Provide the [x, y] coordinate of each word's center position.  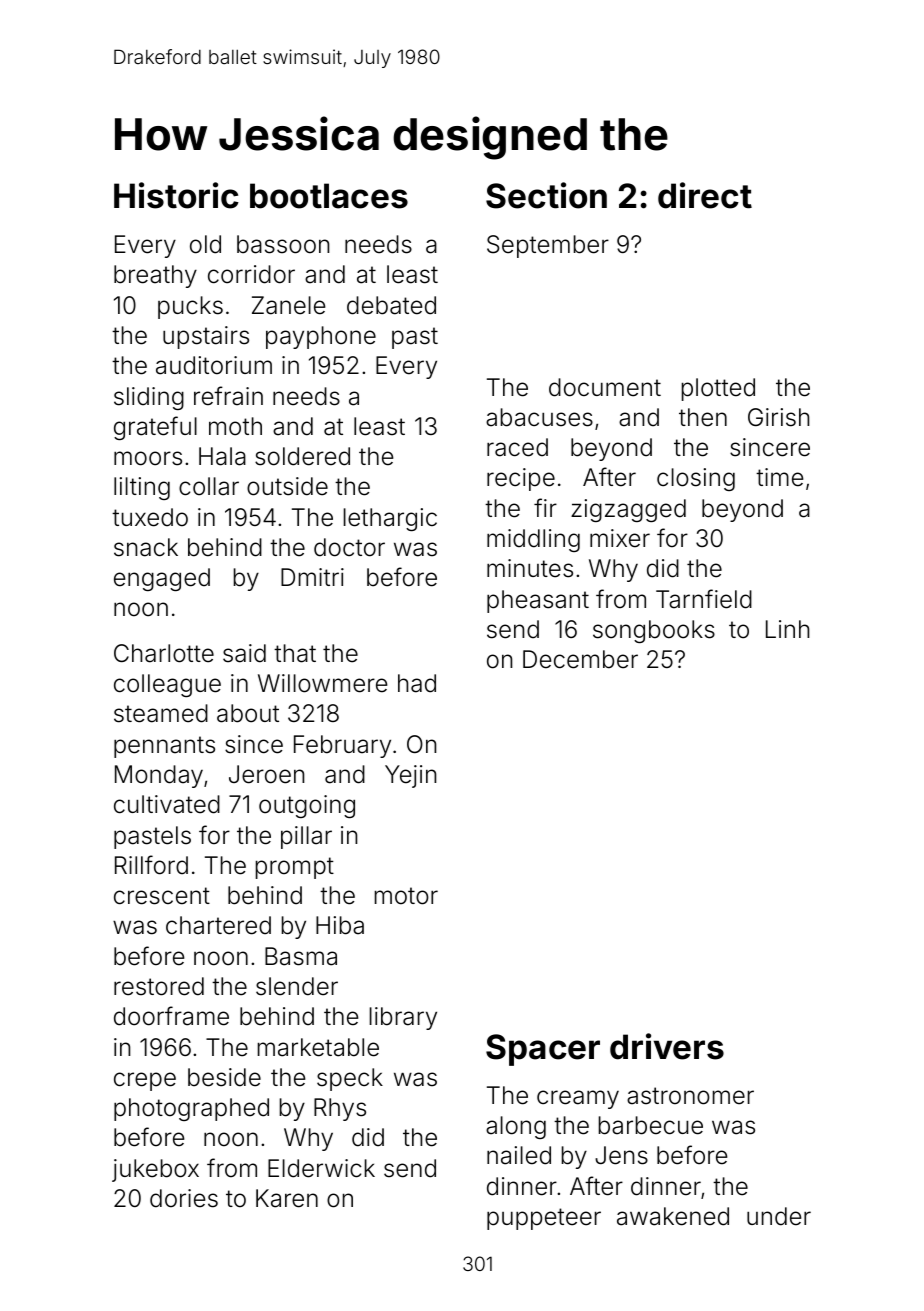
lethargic [390, 519]
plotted [718, 389]
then [703, 417]
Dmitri [312, 577]
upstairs [206, 337]
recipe [521, 479]
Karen [287, 1198]
